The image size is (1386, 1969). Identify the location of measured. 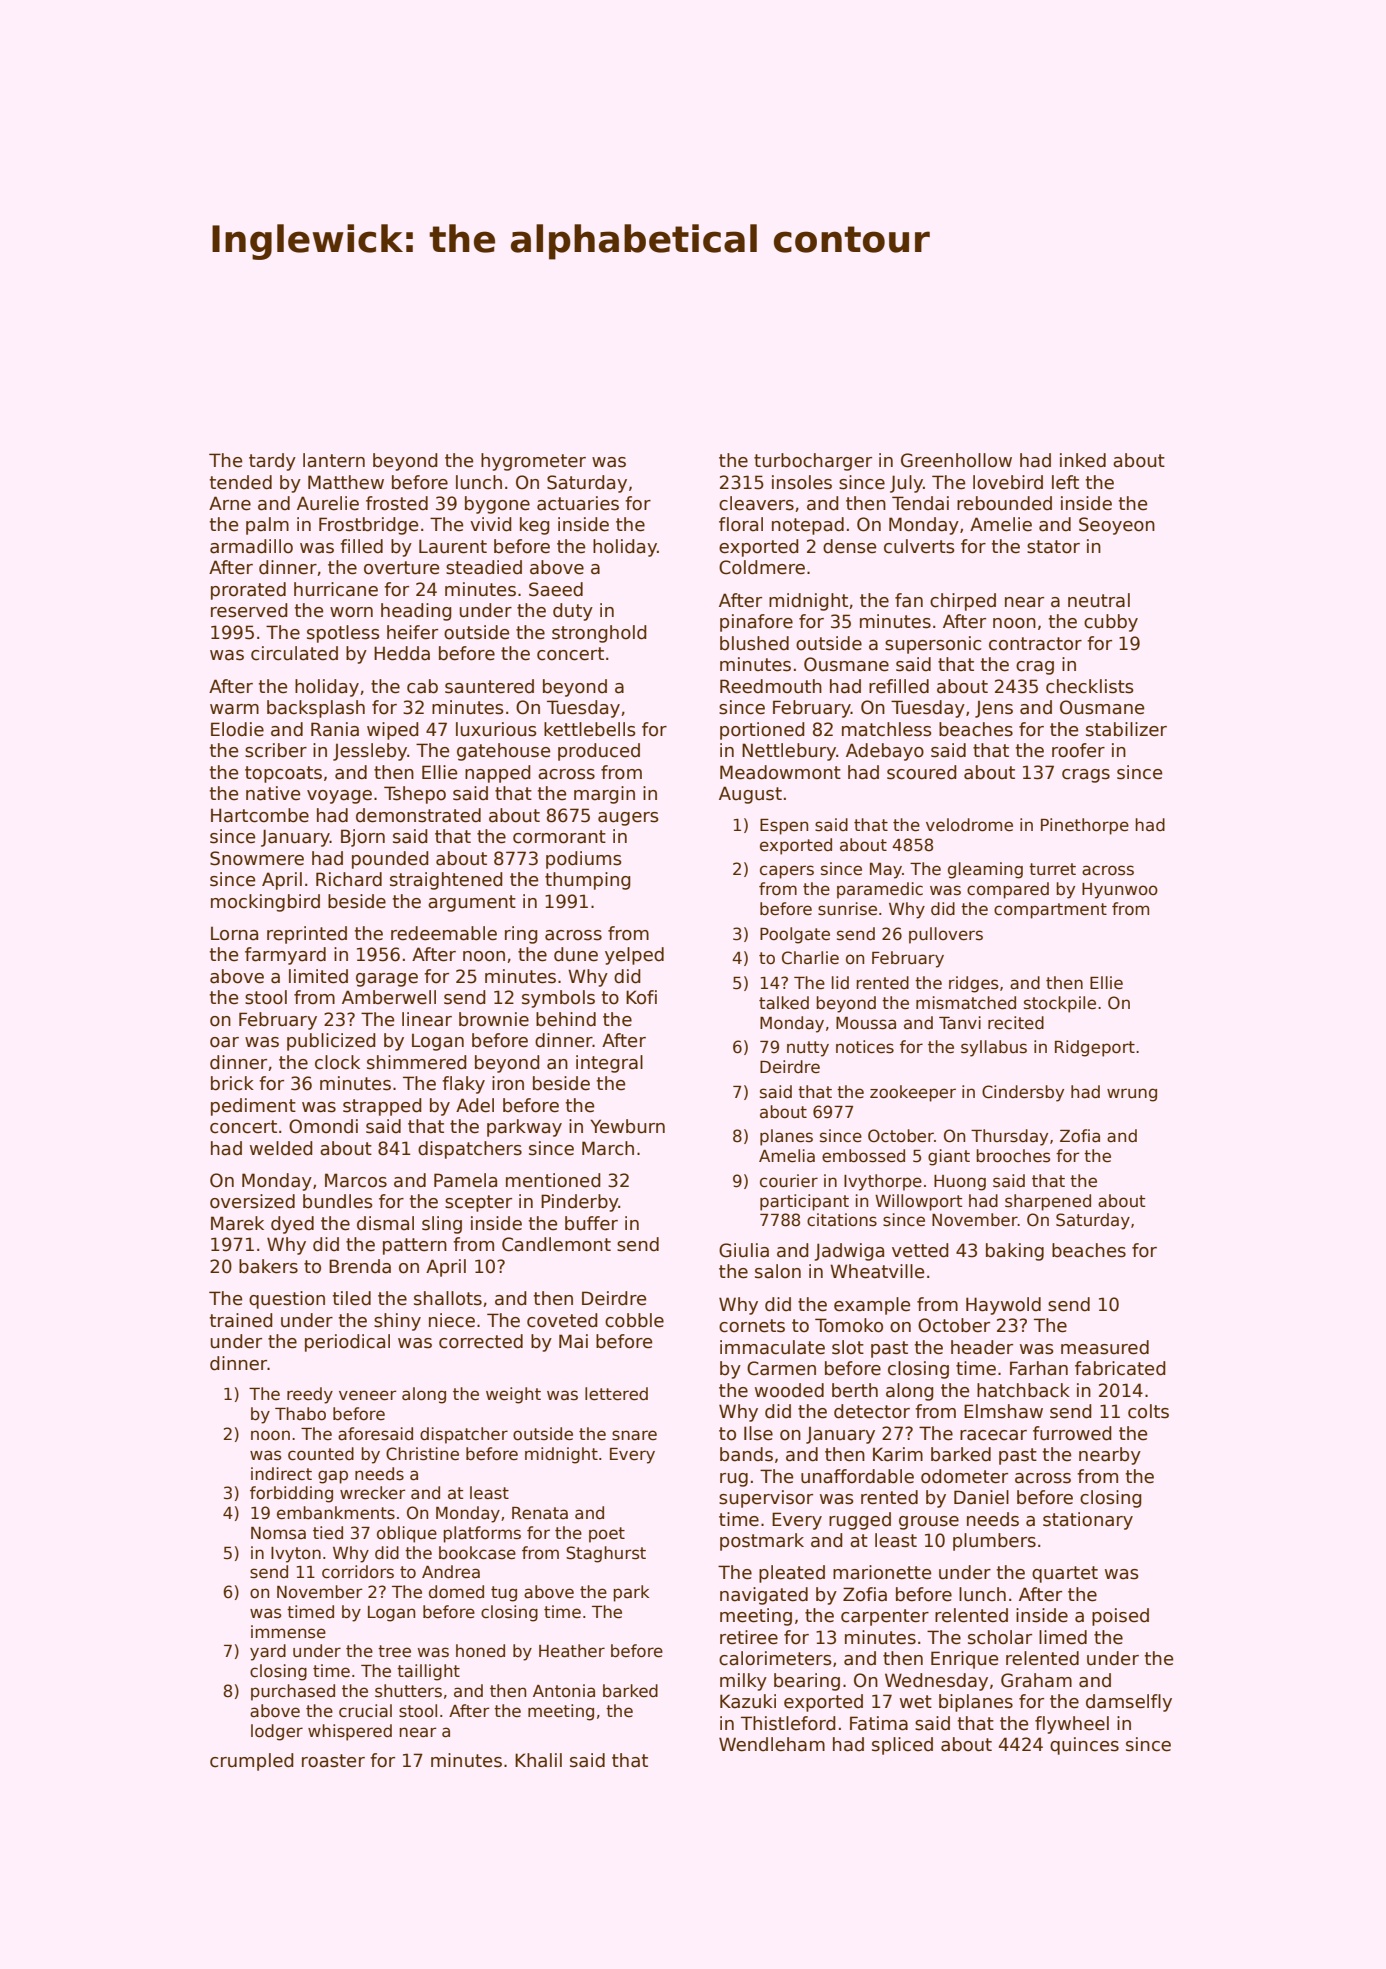
(1105, 1347).
